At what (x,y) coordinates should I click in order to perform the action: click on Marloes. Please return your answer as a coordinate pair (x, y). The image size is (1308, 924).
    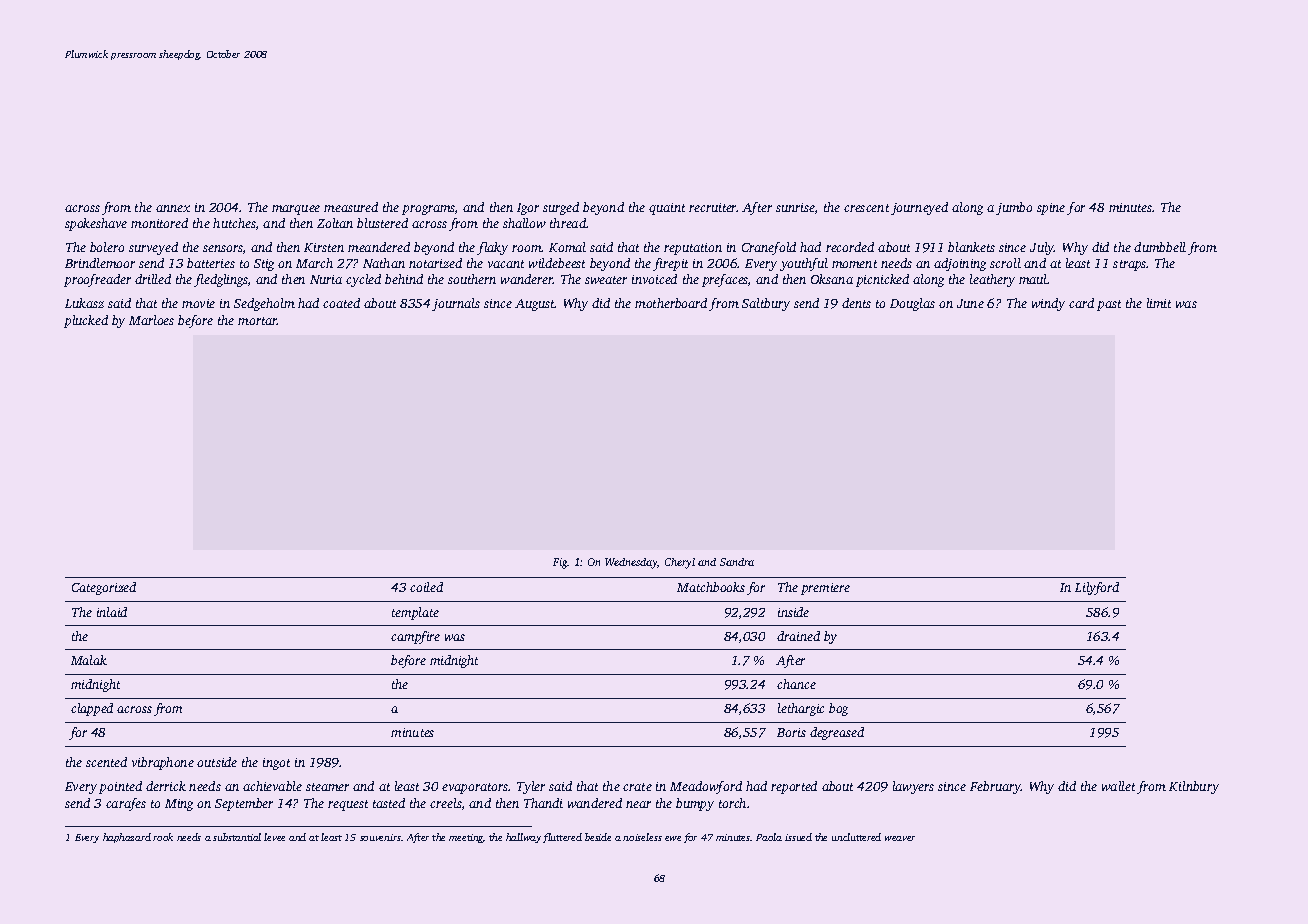
    Looking at the image, I should click on (151, 320).
